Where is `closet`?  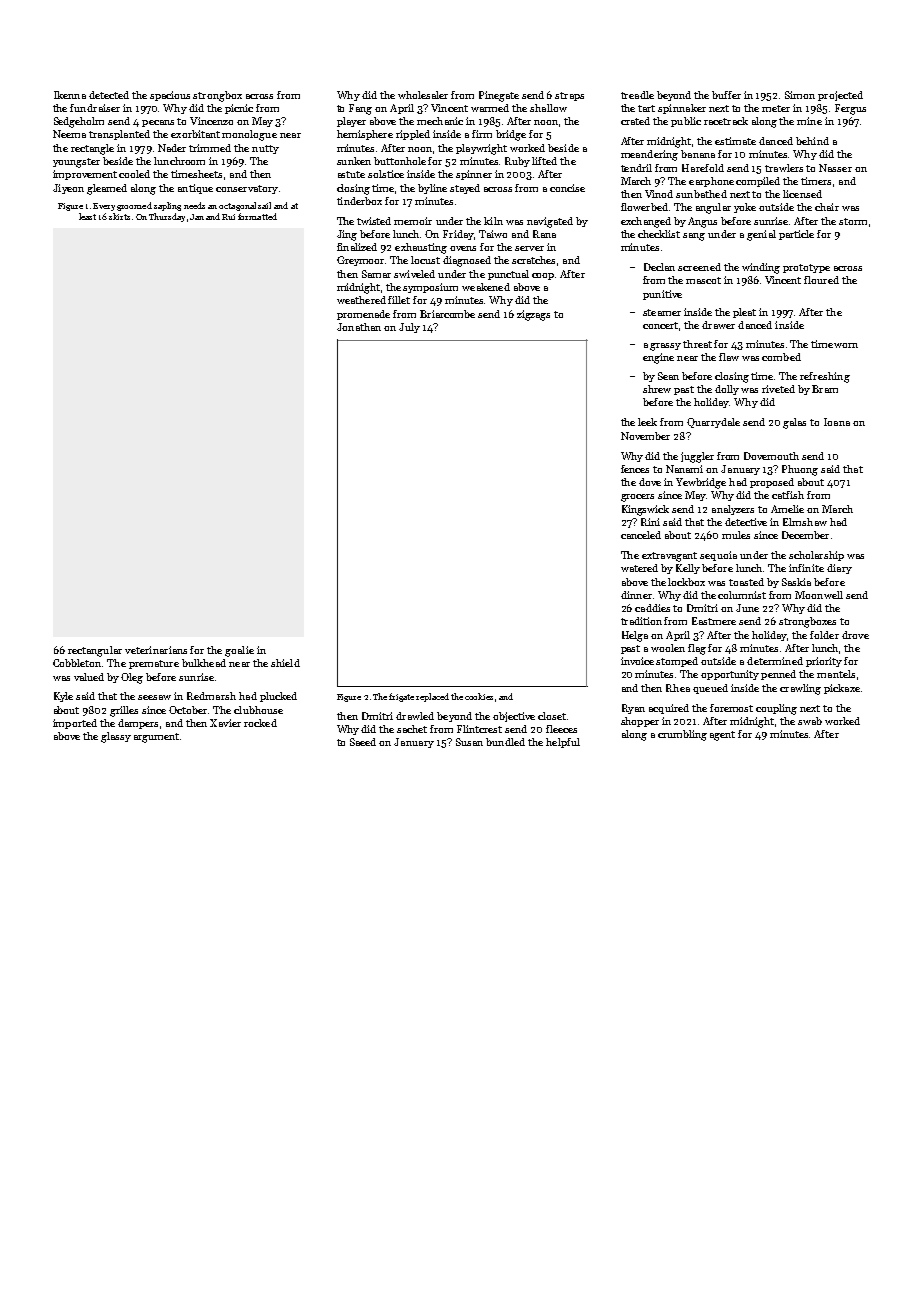
closet is located at coordinates (552, 716).
